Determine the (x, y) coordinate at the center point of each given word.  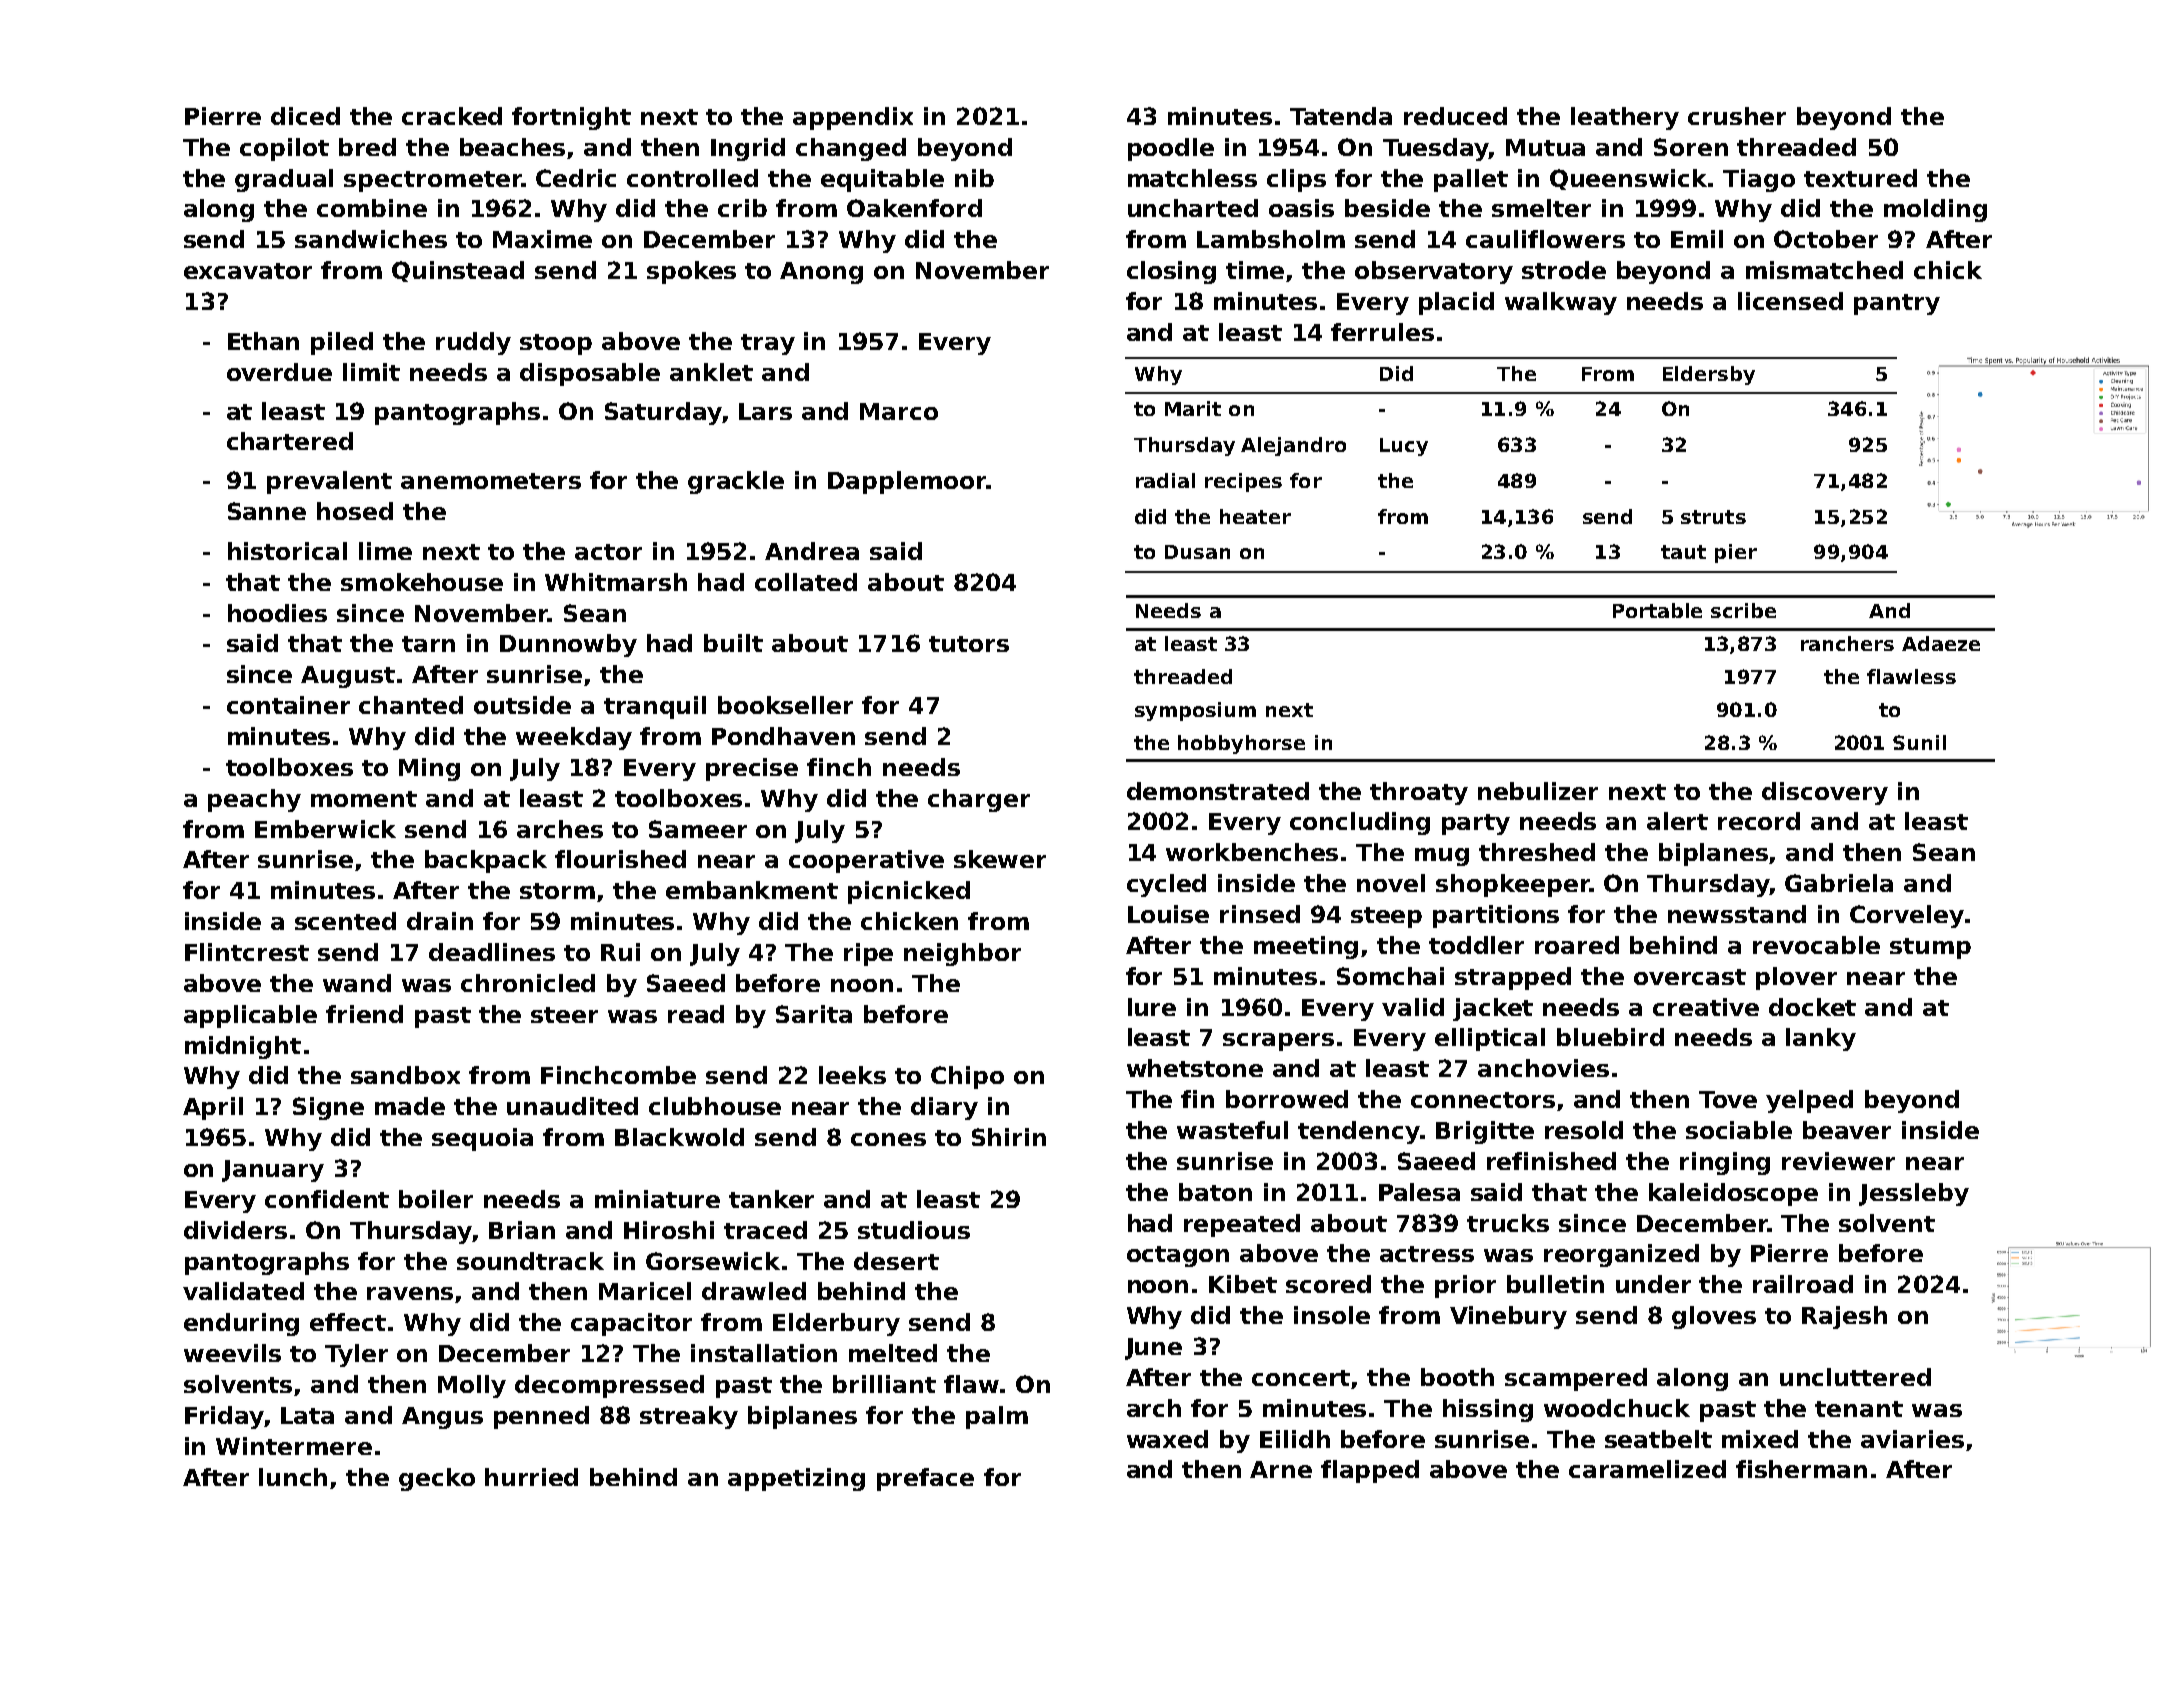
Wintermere (294, 1446)
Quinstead (458, 271)
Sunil (1919, 742)
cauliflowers (1545, 239)
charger (979, 800)
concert (1302, 1379)
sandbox (405, 1075)
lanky (1821, 1039)
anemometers (491, 481)
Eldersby (1709, 375)
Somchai (1390, 976)
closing (1171, 272)
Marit (1193, 408)
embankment (752, 890)
